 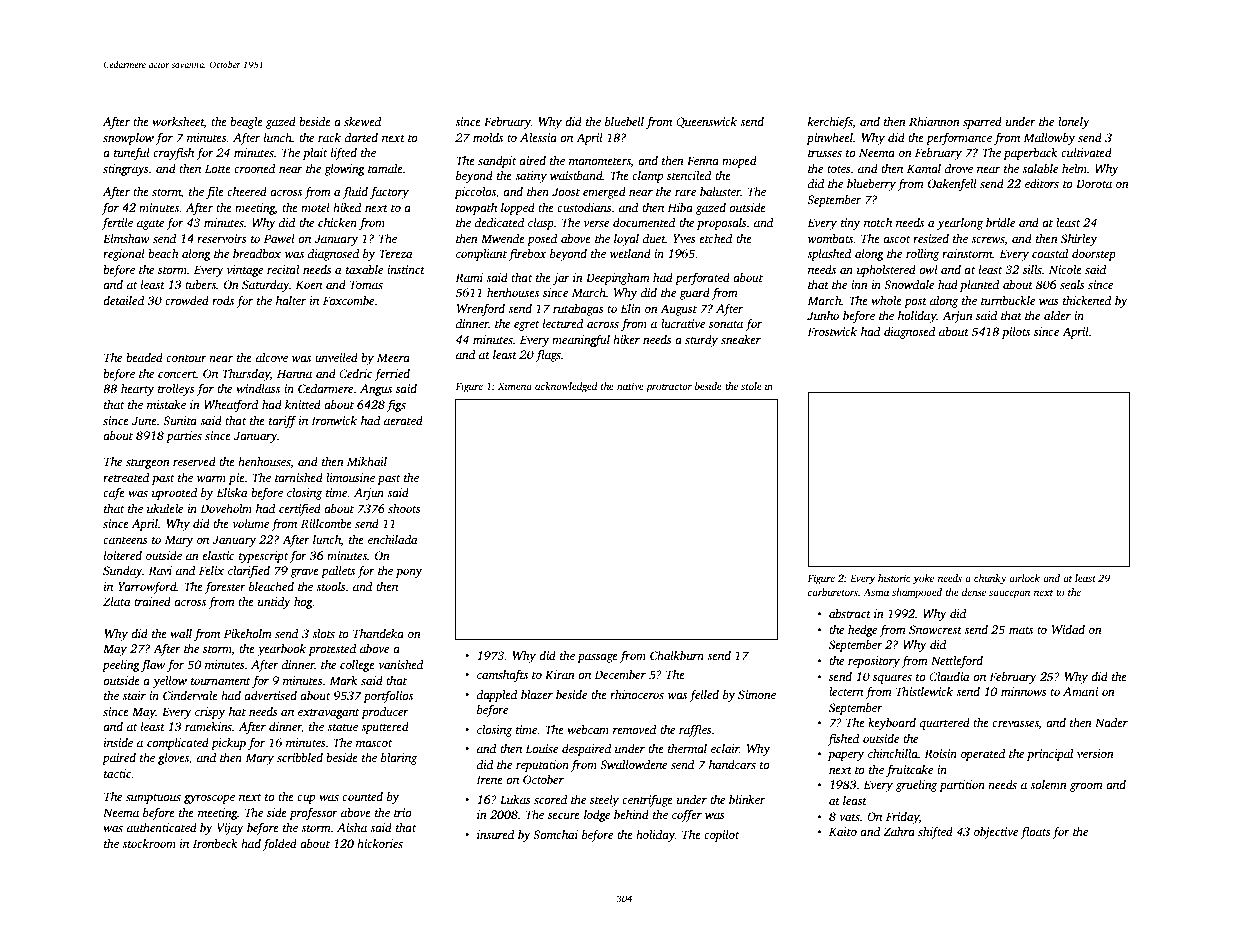 I want to click on sturdy, so click(x=701, y=341).
